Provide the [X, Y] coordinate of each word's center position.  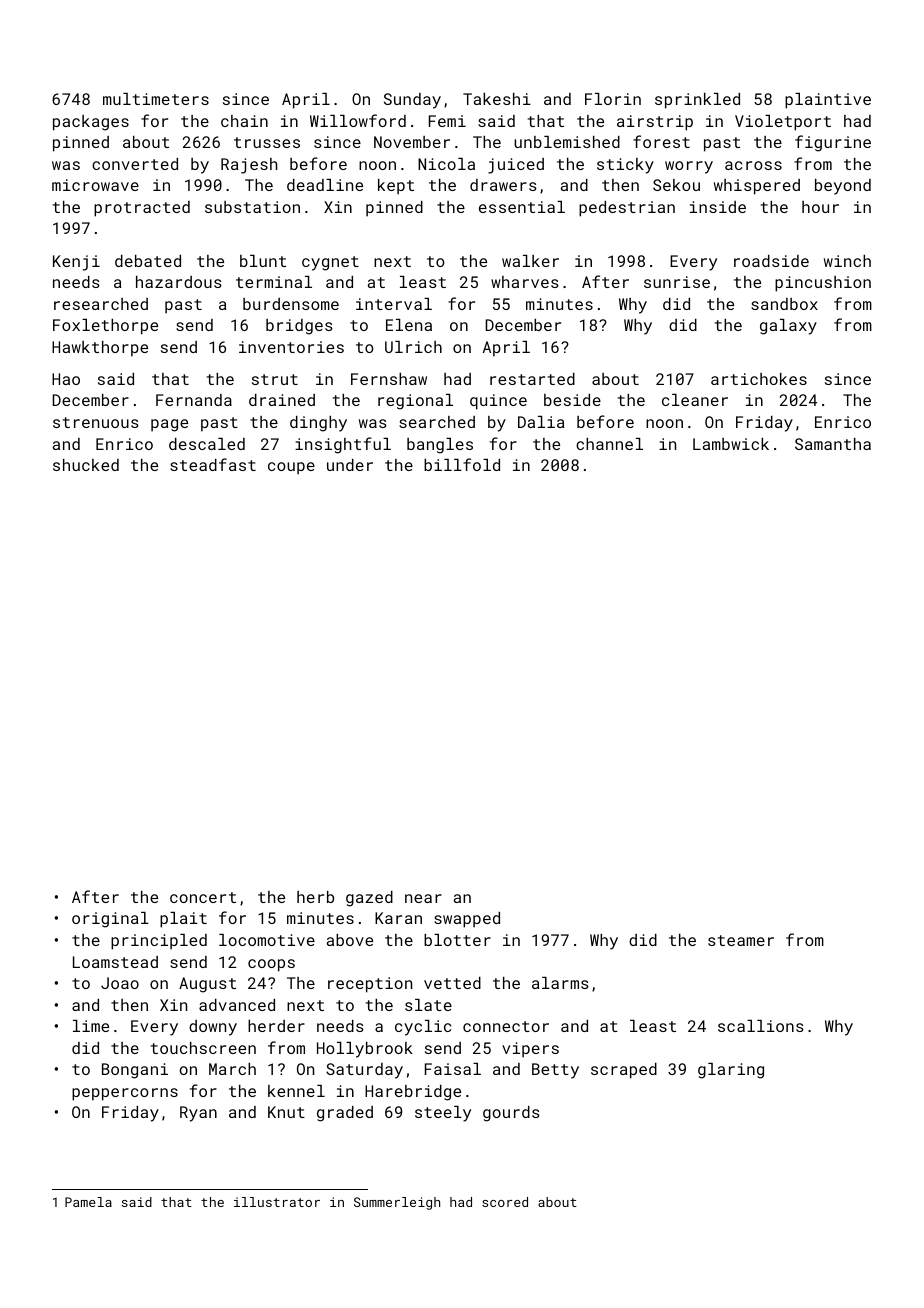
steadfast [213, 464]
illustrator [277, 1202]
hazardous [179, 282]
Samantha [833, 444]
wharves [525, 282]
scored [505, 1202]
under [350, 465]
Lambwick [731, 444]
